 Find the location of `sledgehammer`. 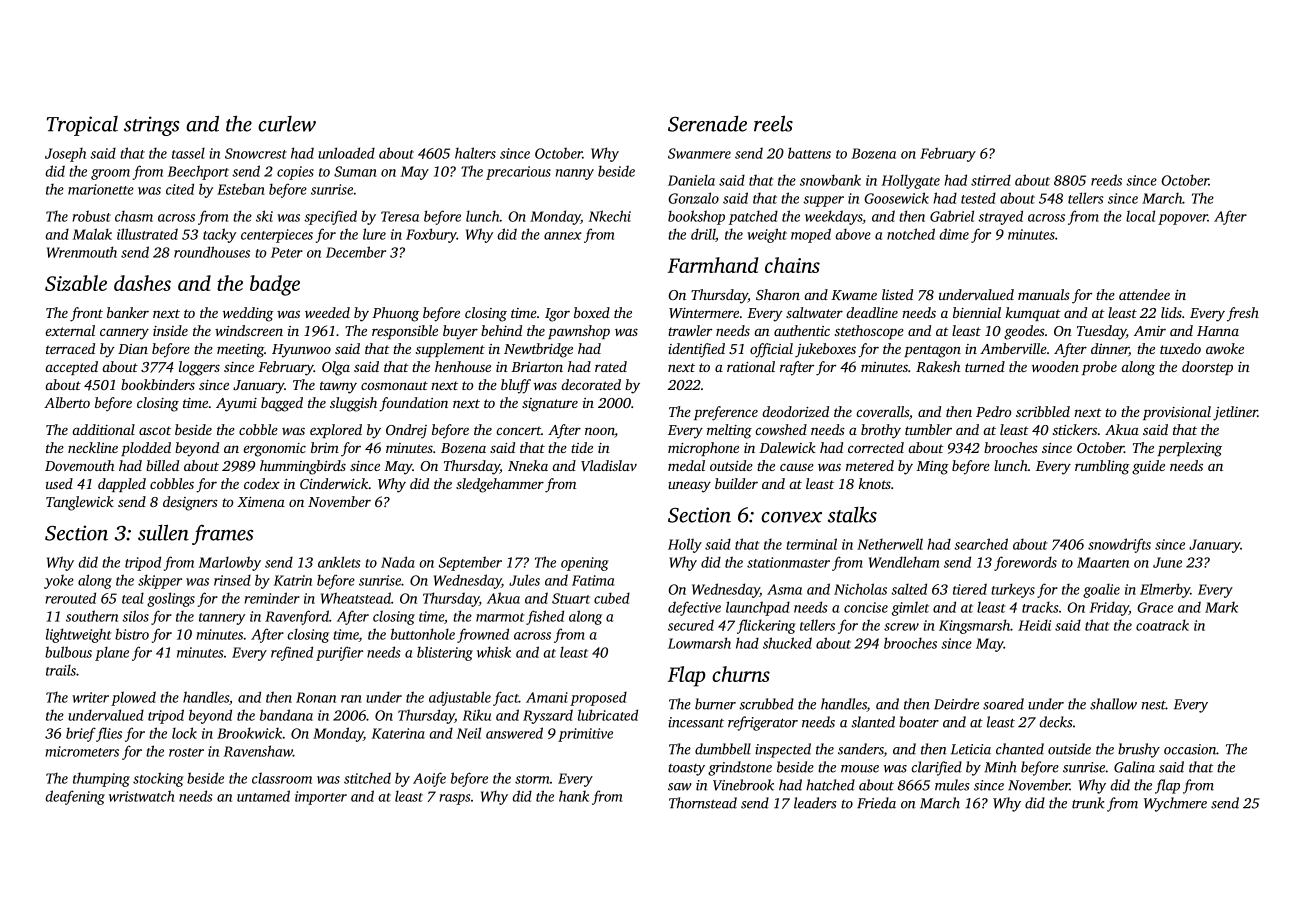

sledgehammer is located at coordinates (500, 485).
